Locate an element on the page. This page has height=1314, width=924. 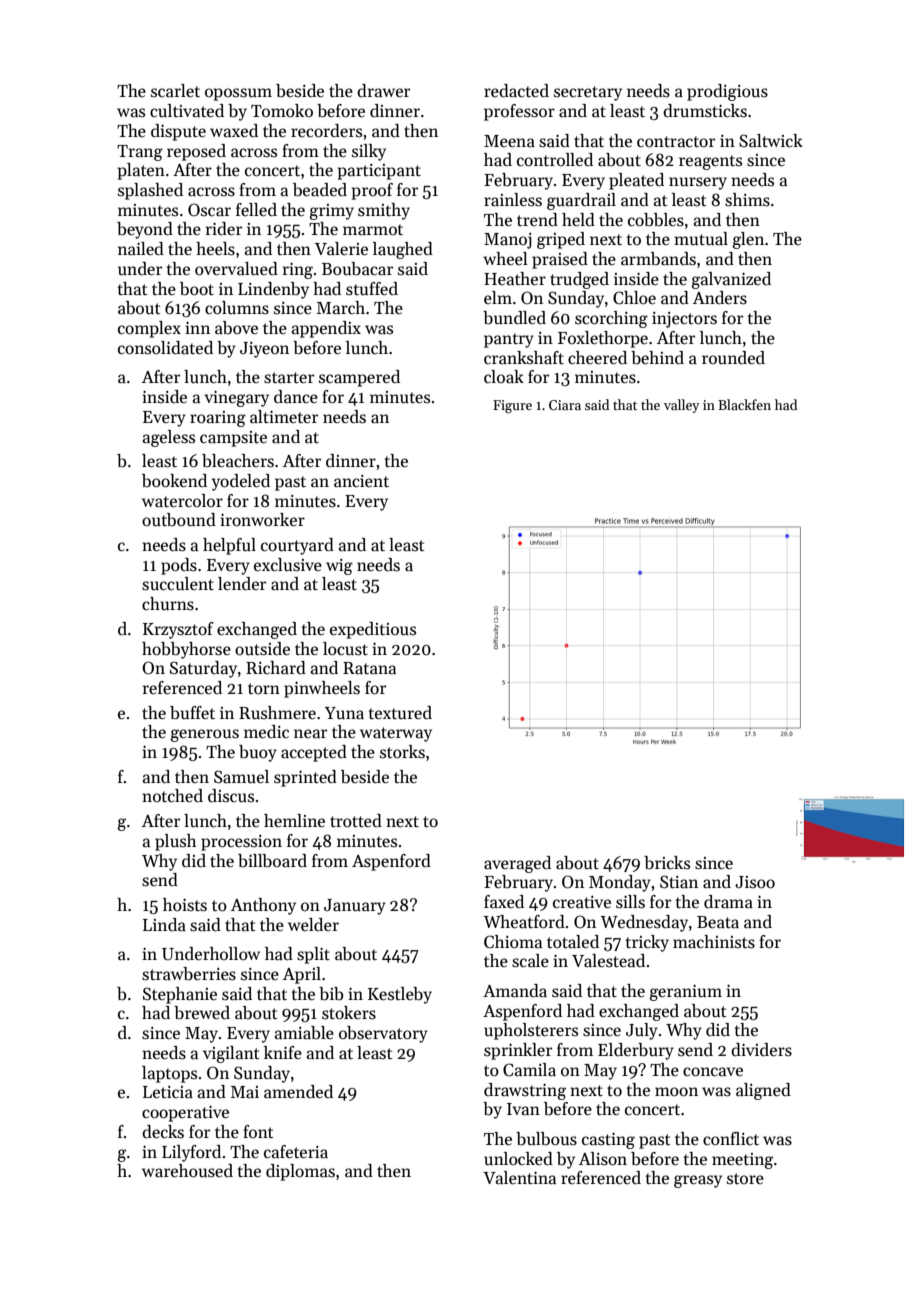
trotted is located at coordinates (356, 821).
